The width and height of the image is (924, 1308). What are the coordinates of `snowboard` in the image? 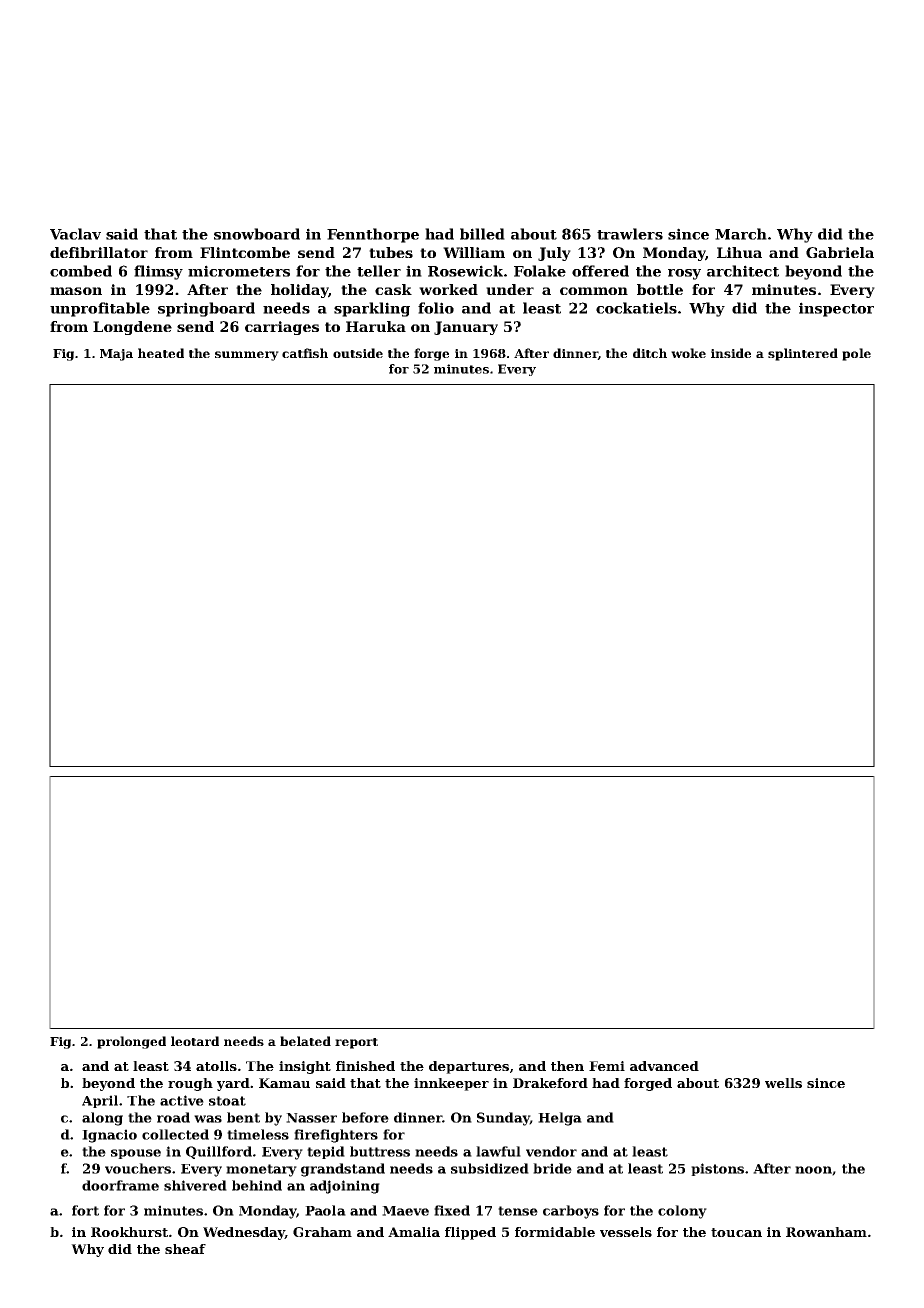 It's located at (257, 234).
